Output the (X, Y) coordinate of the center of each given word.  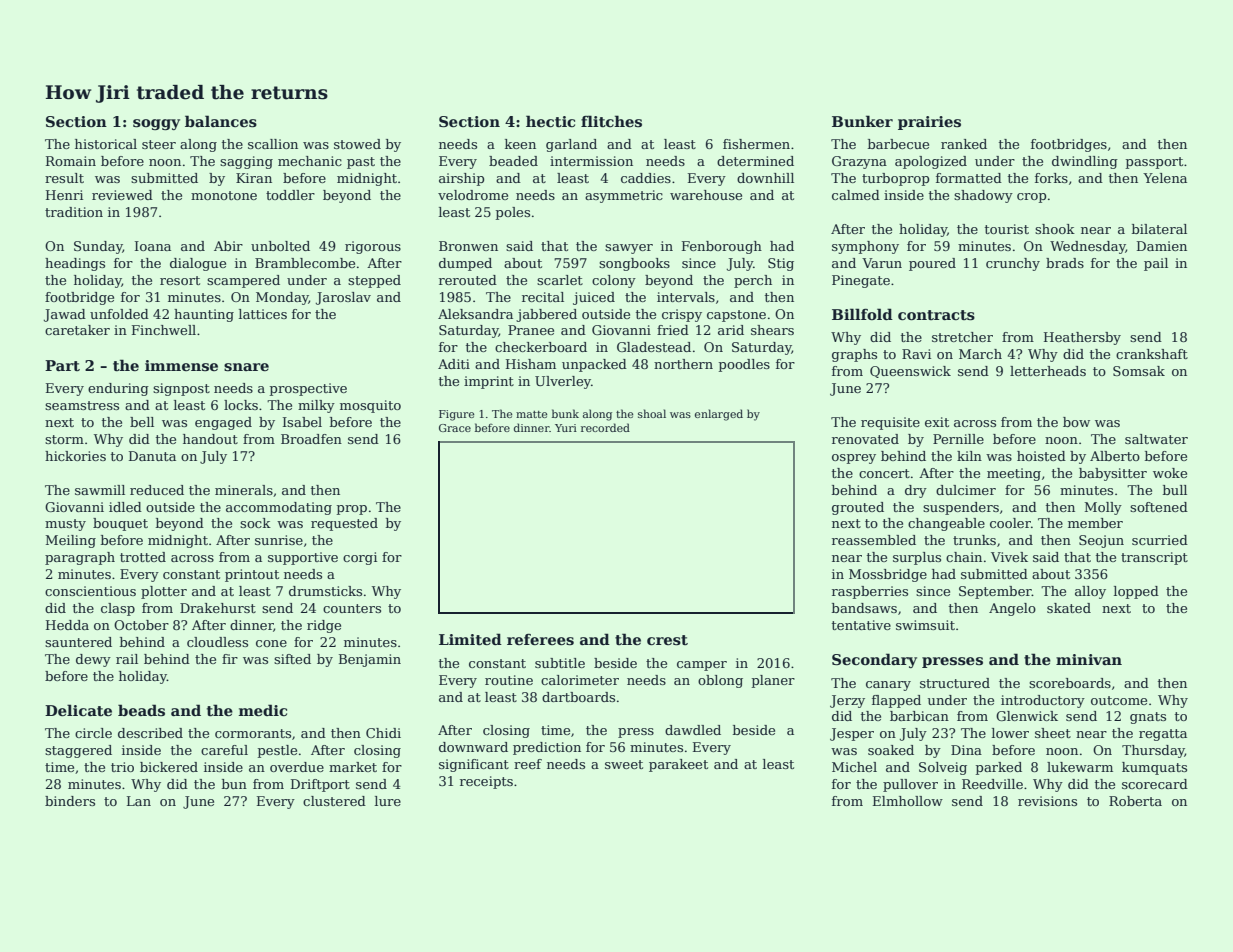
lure (388, 801)
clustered (334, 801)
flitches (611, 121)
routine (509, 680)
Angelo (1012, 609)
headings (75, 264)
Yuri (566, 428)
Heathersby (1082, 338)
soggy (156, 124)
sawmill (100, 490)
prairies (929, 123)
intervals (686, 297)
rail (127, 659)
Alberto (1115, 456)
